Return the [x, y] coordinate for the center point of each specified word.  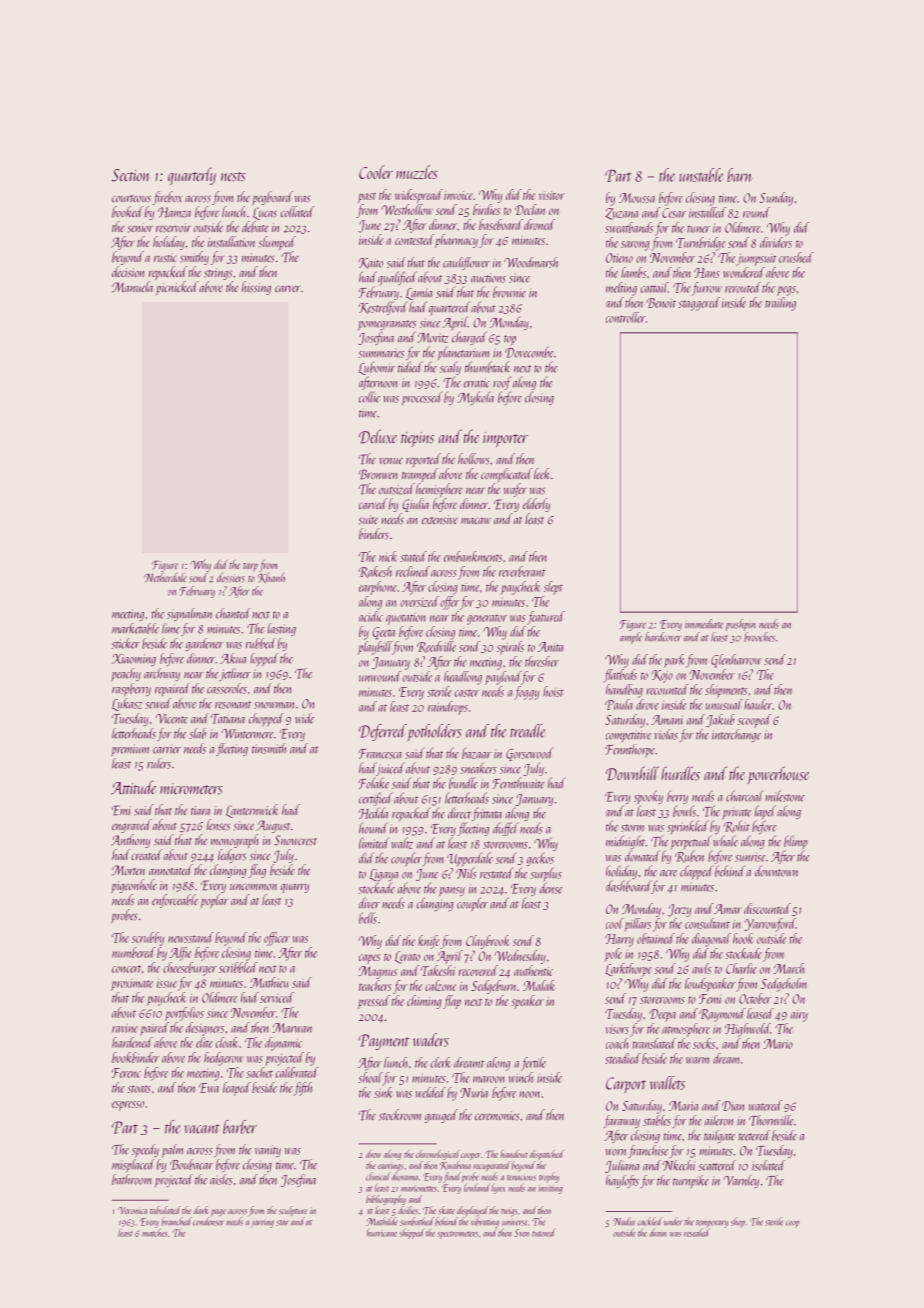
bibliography [386, 1200]
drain [658, 1232]
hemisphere [439, 490]
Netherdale [165, 577]
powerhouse [779, 775]
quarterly [192, 176]
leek [542, 473]
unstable [701, 175]
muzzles [417, 172]
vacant [202, 1129]
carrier [167, 749]
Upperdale [470, 859]
